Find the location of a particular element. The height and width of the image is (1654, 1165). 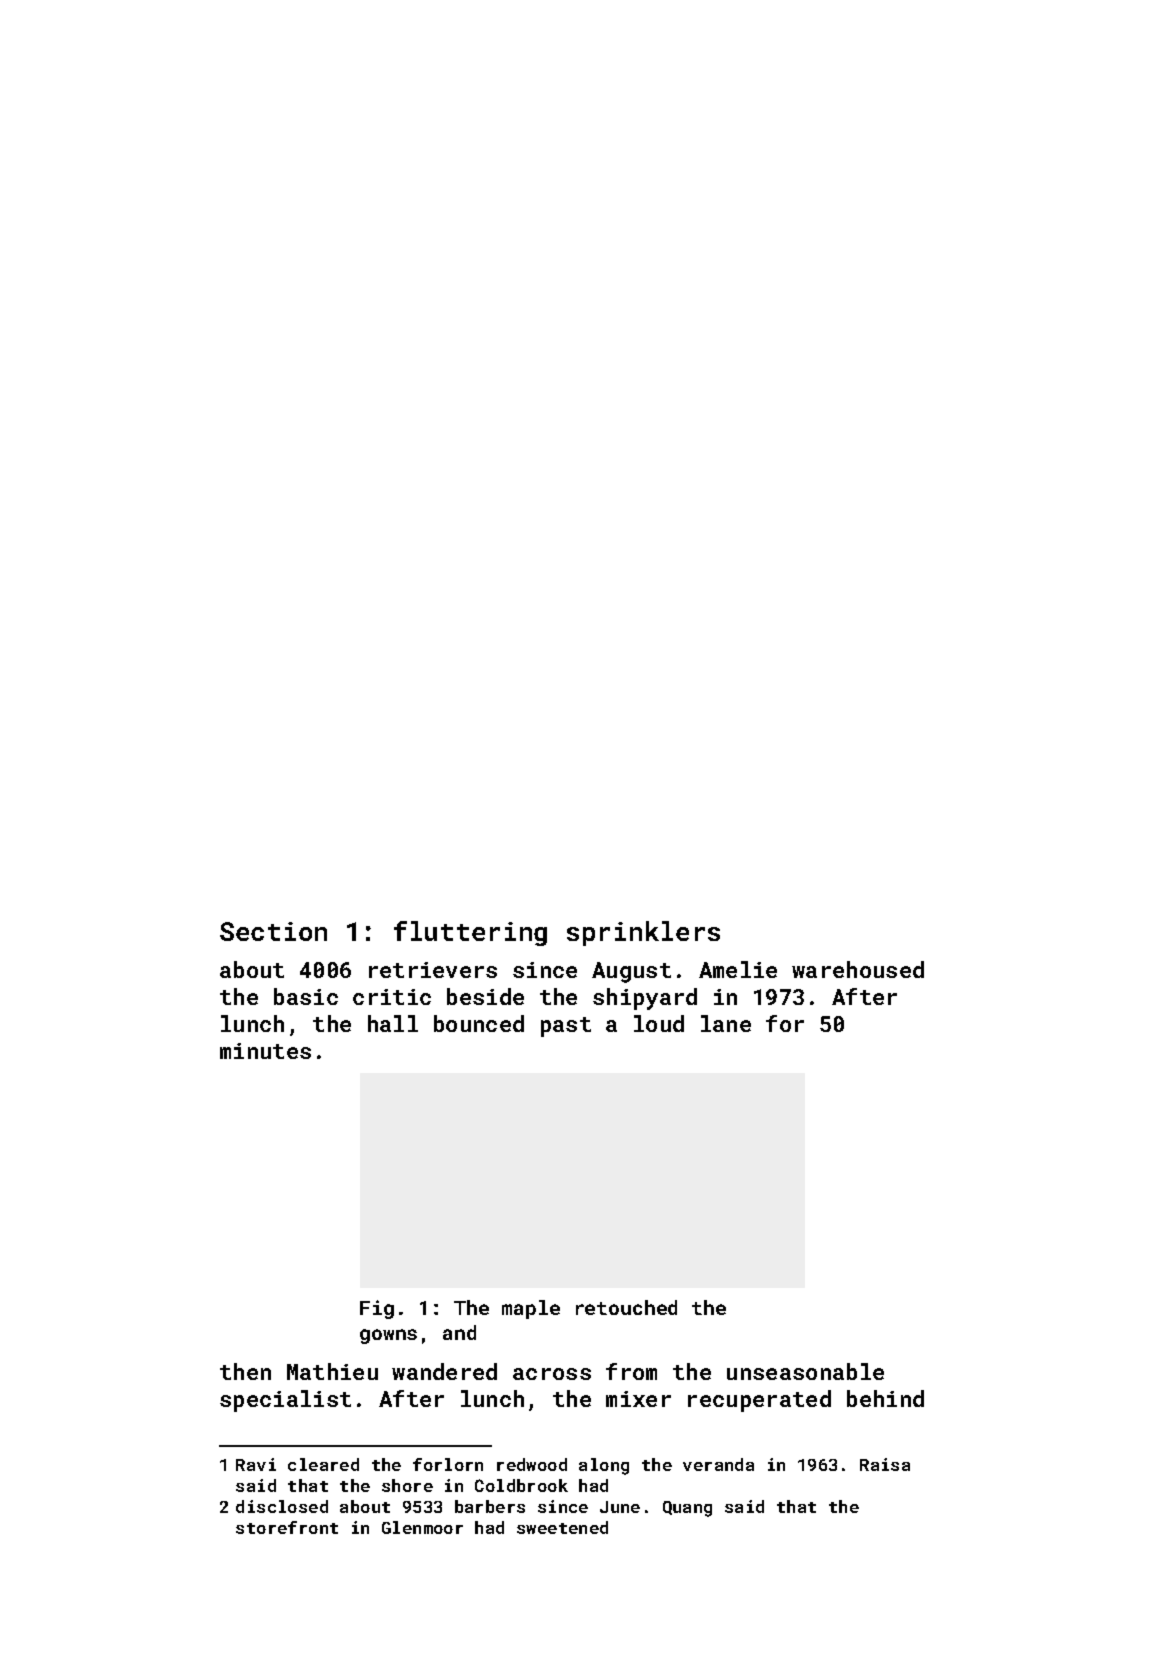

warehoused is located at coordinates (858, 969).
